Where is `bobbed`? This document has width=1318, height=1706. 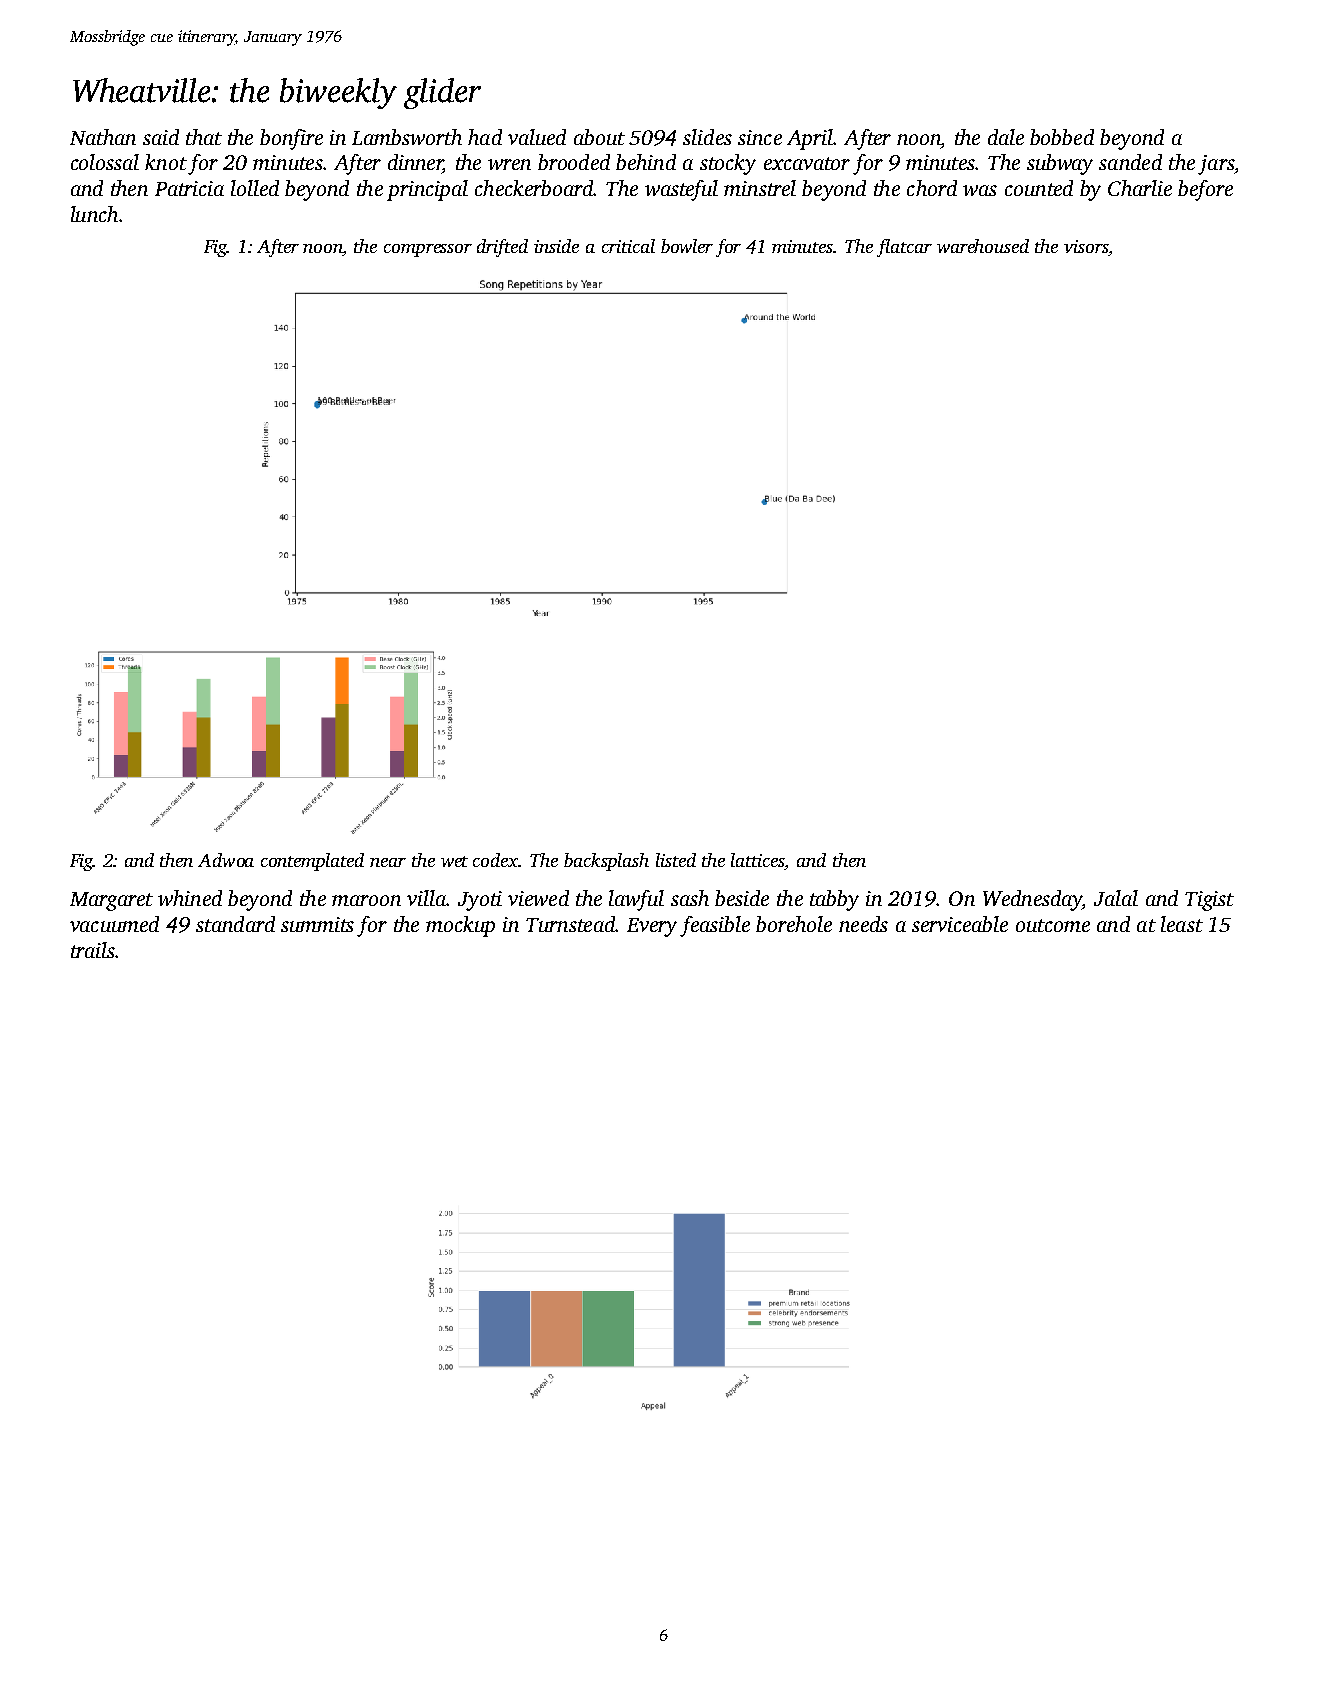
bobbed is located at coordinates (1062, 137).
